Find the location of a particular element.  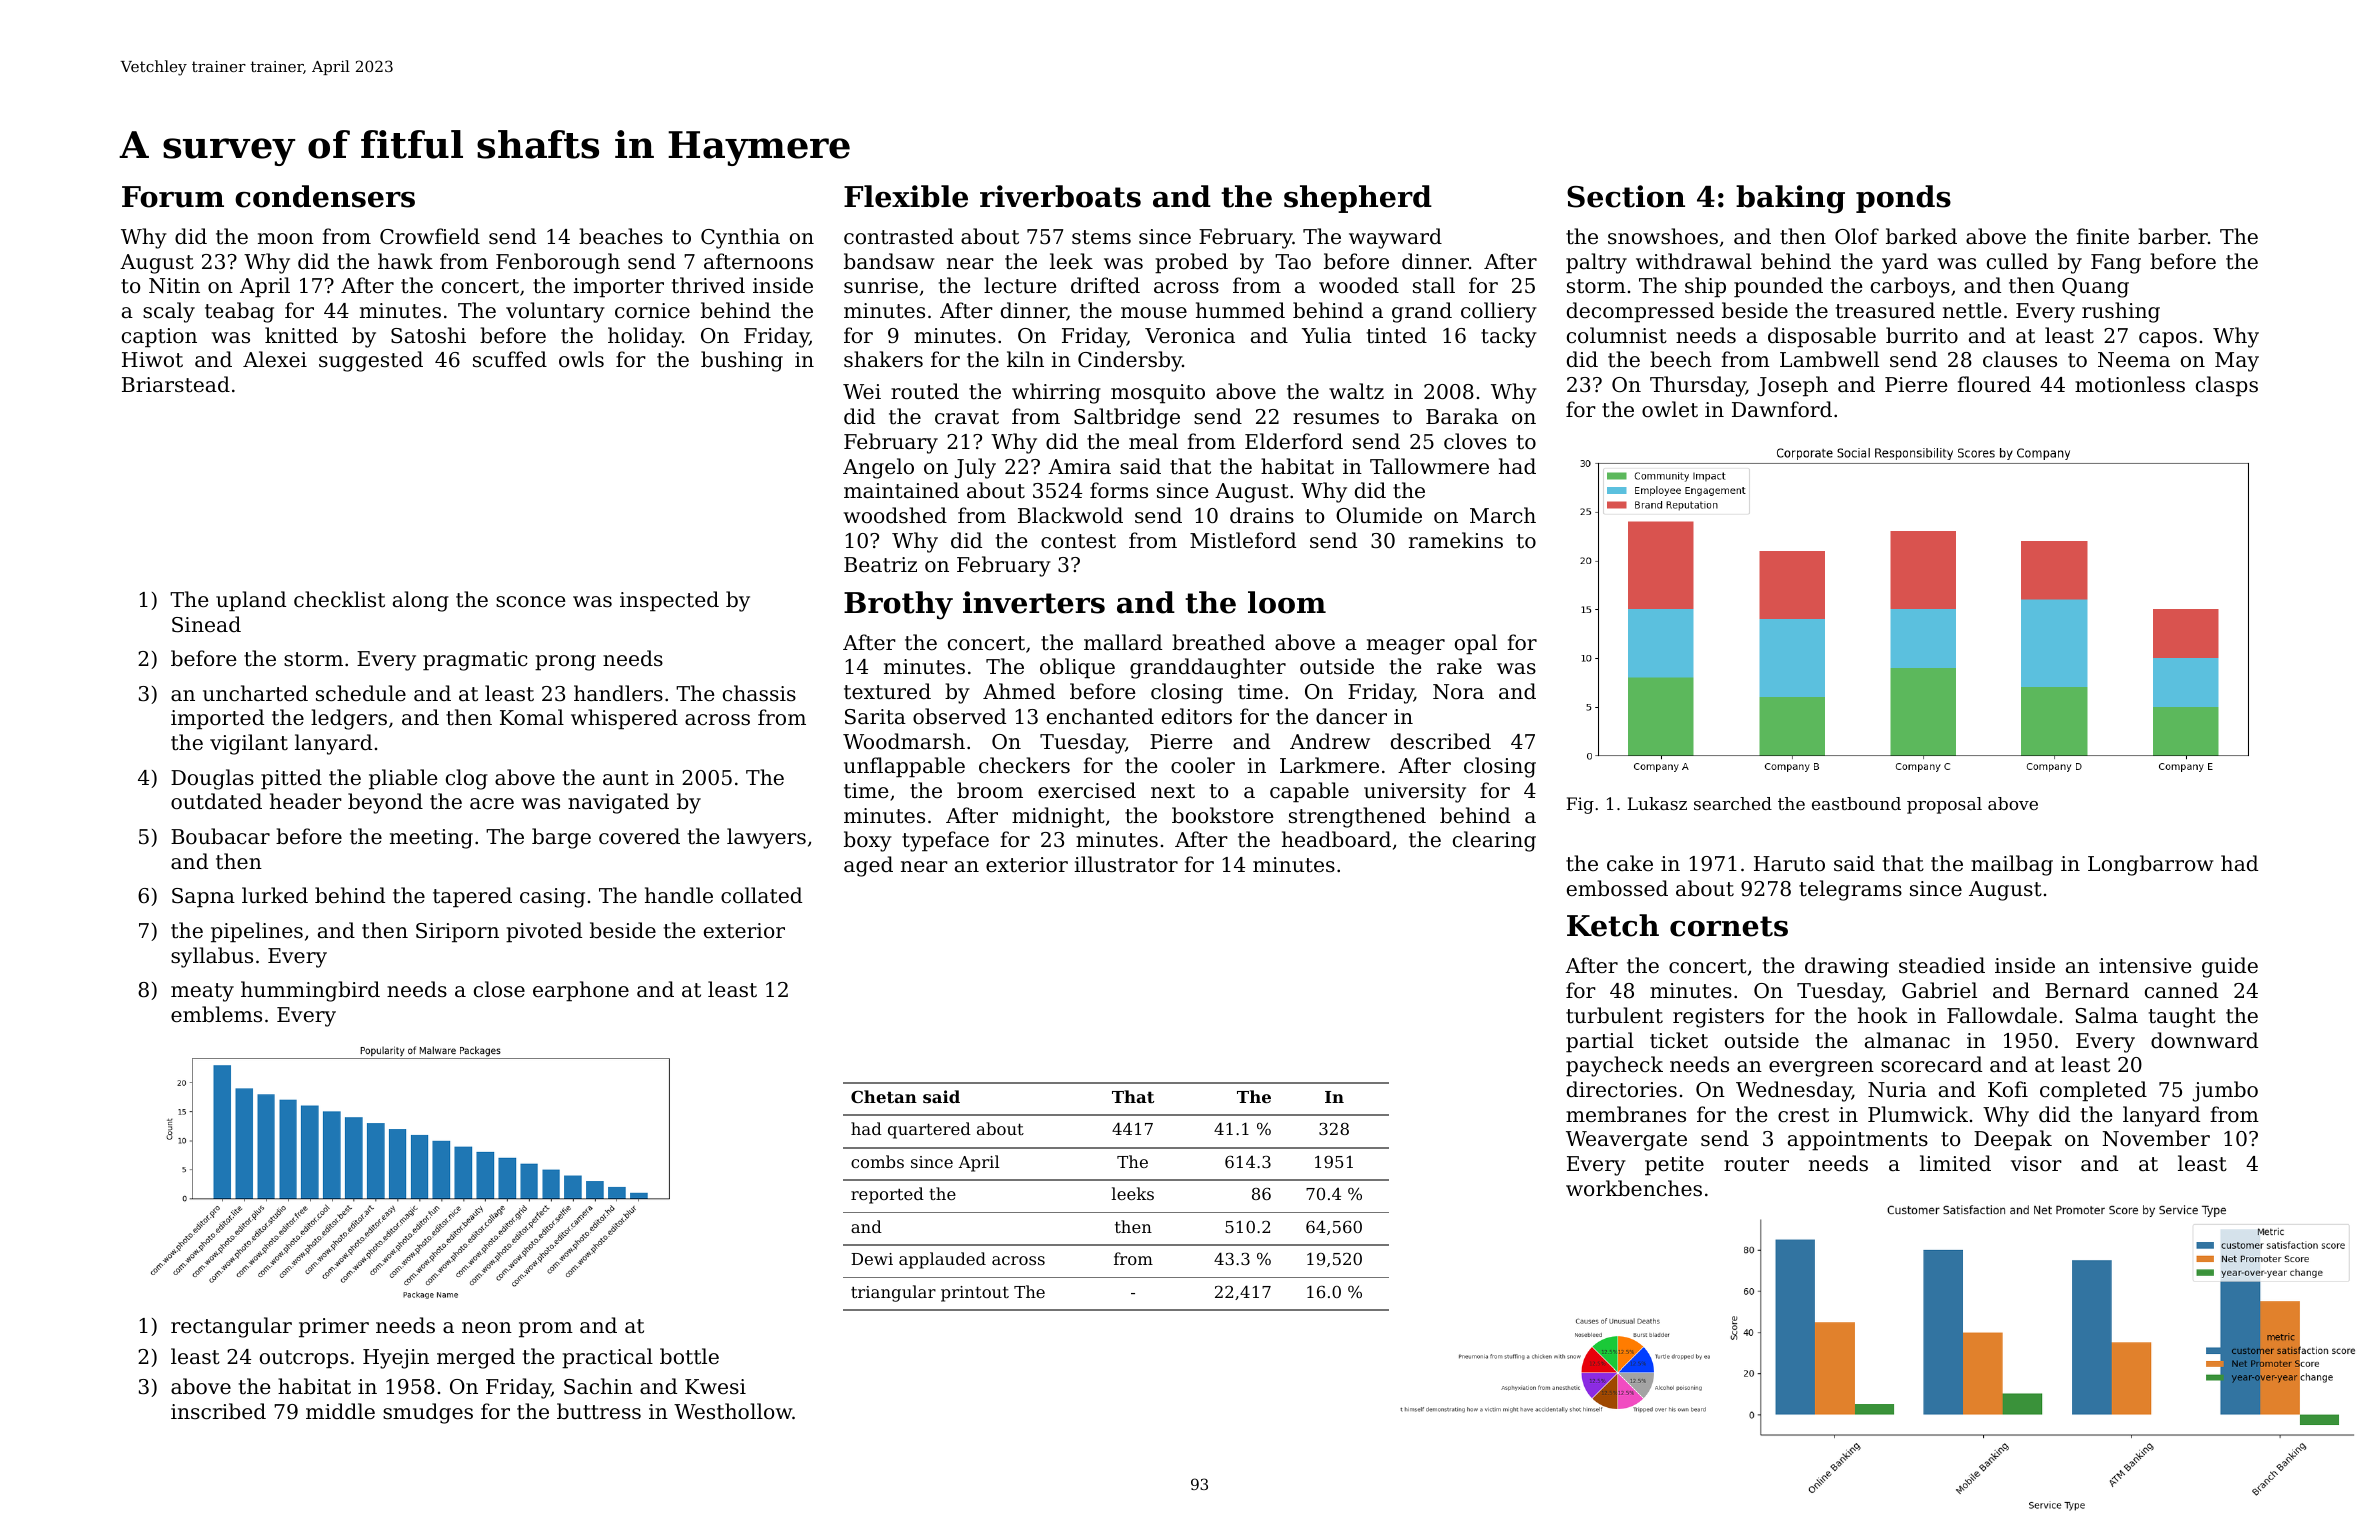

routed is located at coordinates (925, 391).
